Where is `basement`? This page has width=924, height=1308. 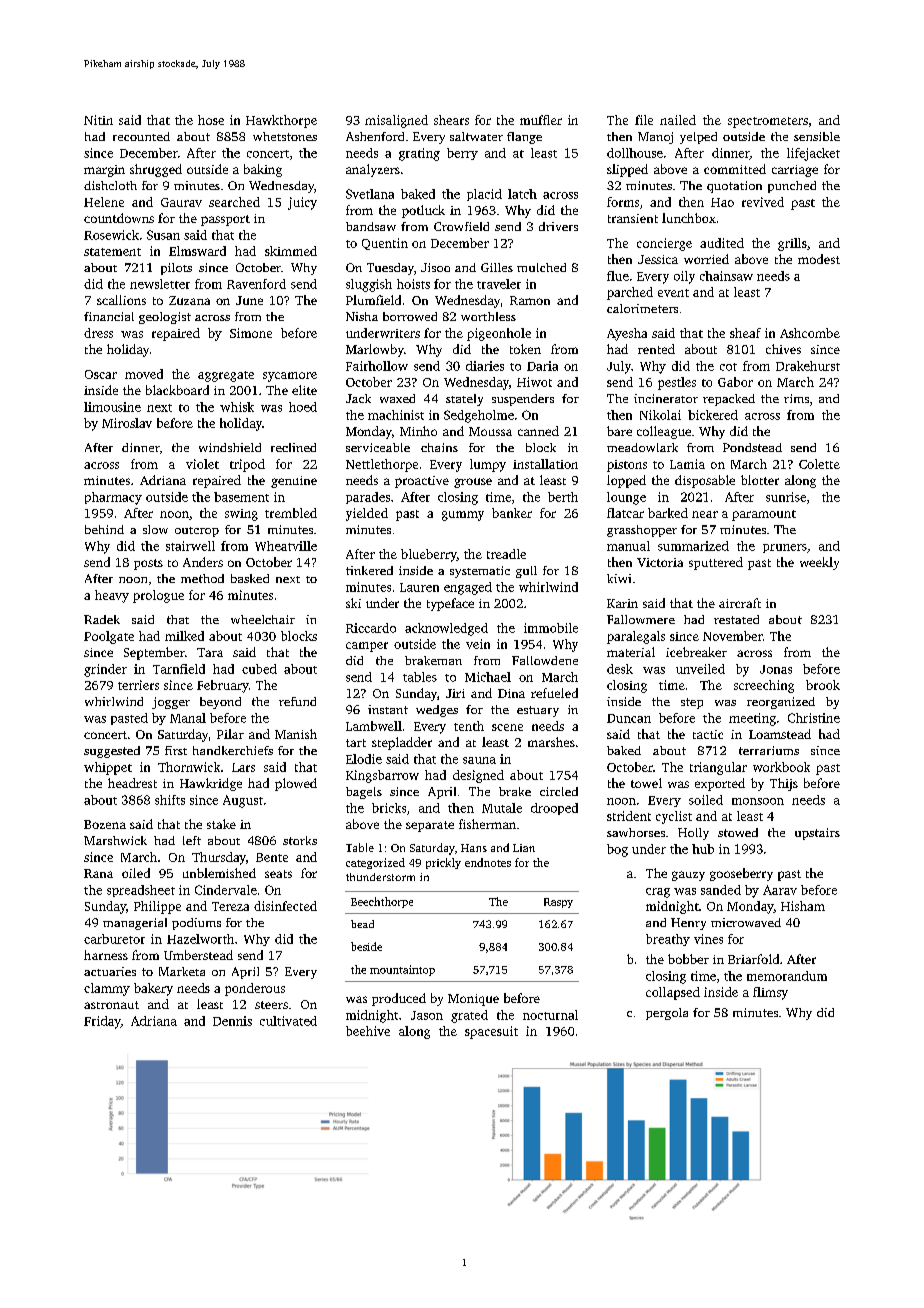 basement is located at coordinates (241, 497).
